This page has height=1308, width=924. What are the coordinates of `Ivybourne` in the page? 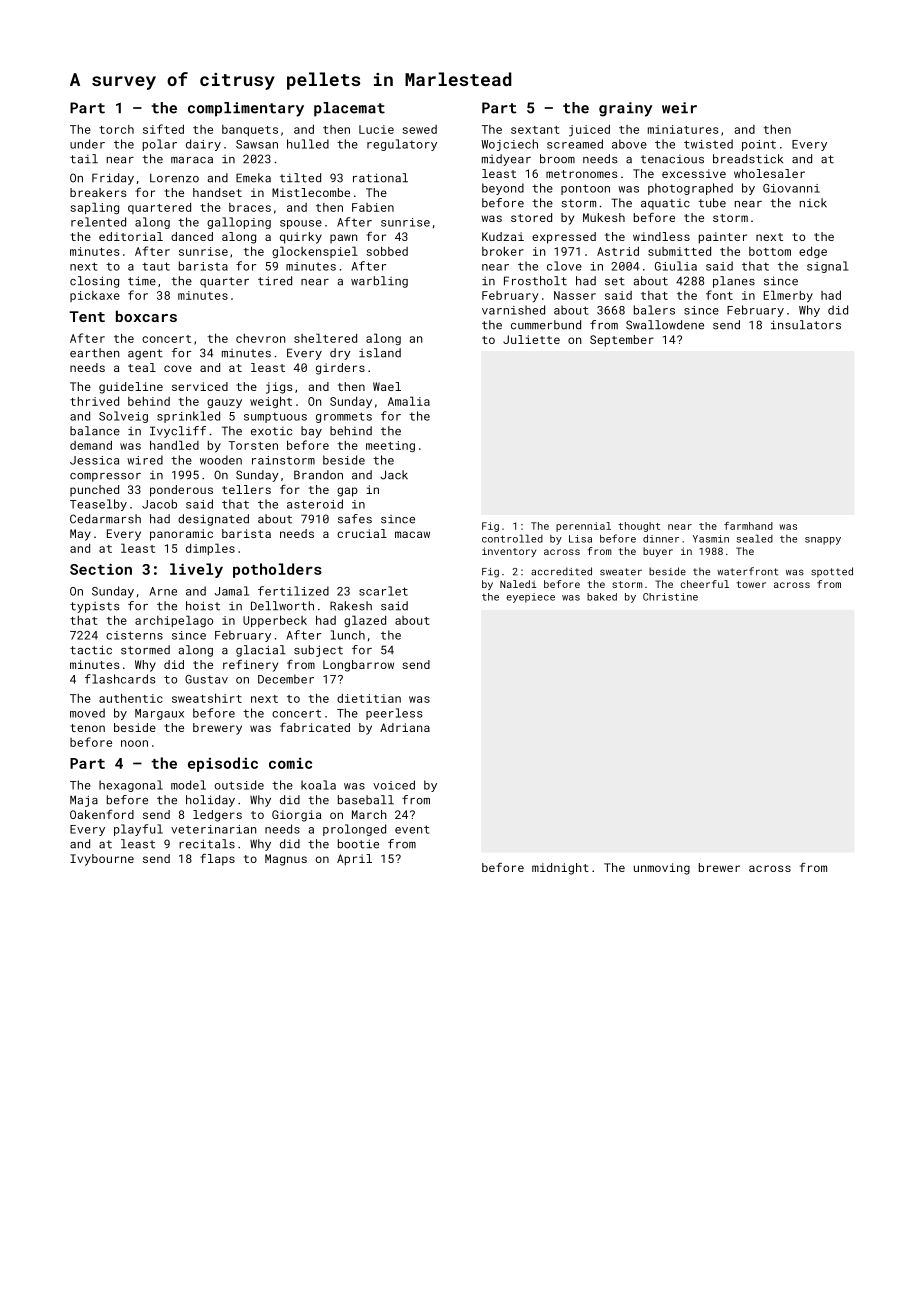 It's located at (102, 860).
